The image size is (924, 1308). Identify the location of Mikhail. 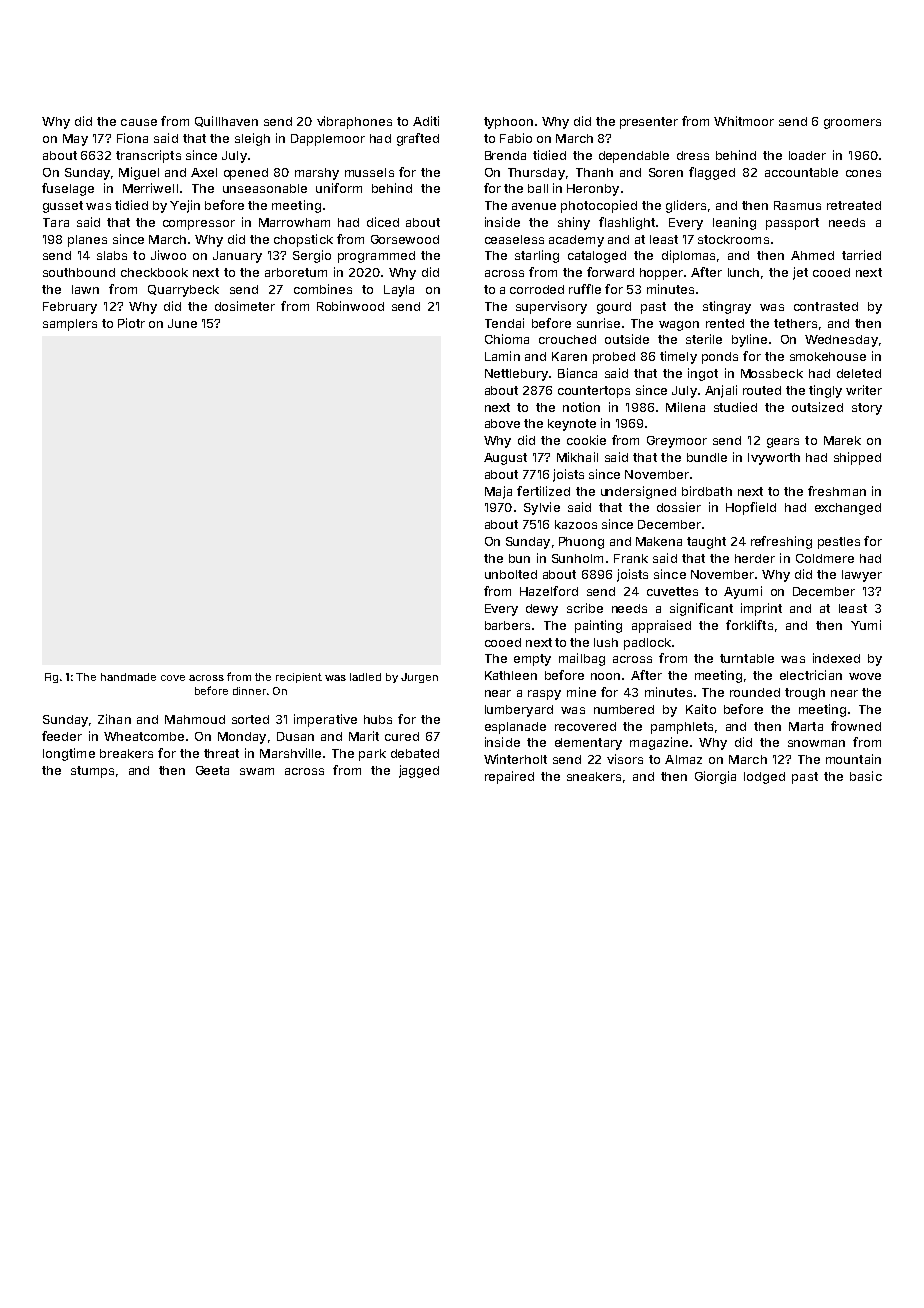
(577, 457).
